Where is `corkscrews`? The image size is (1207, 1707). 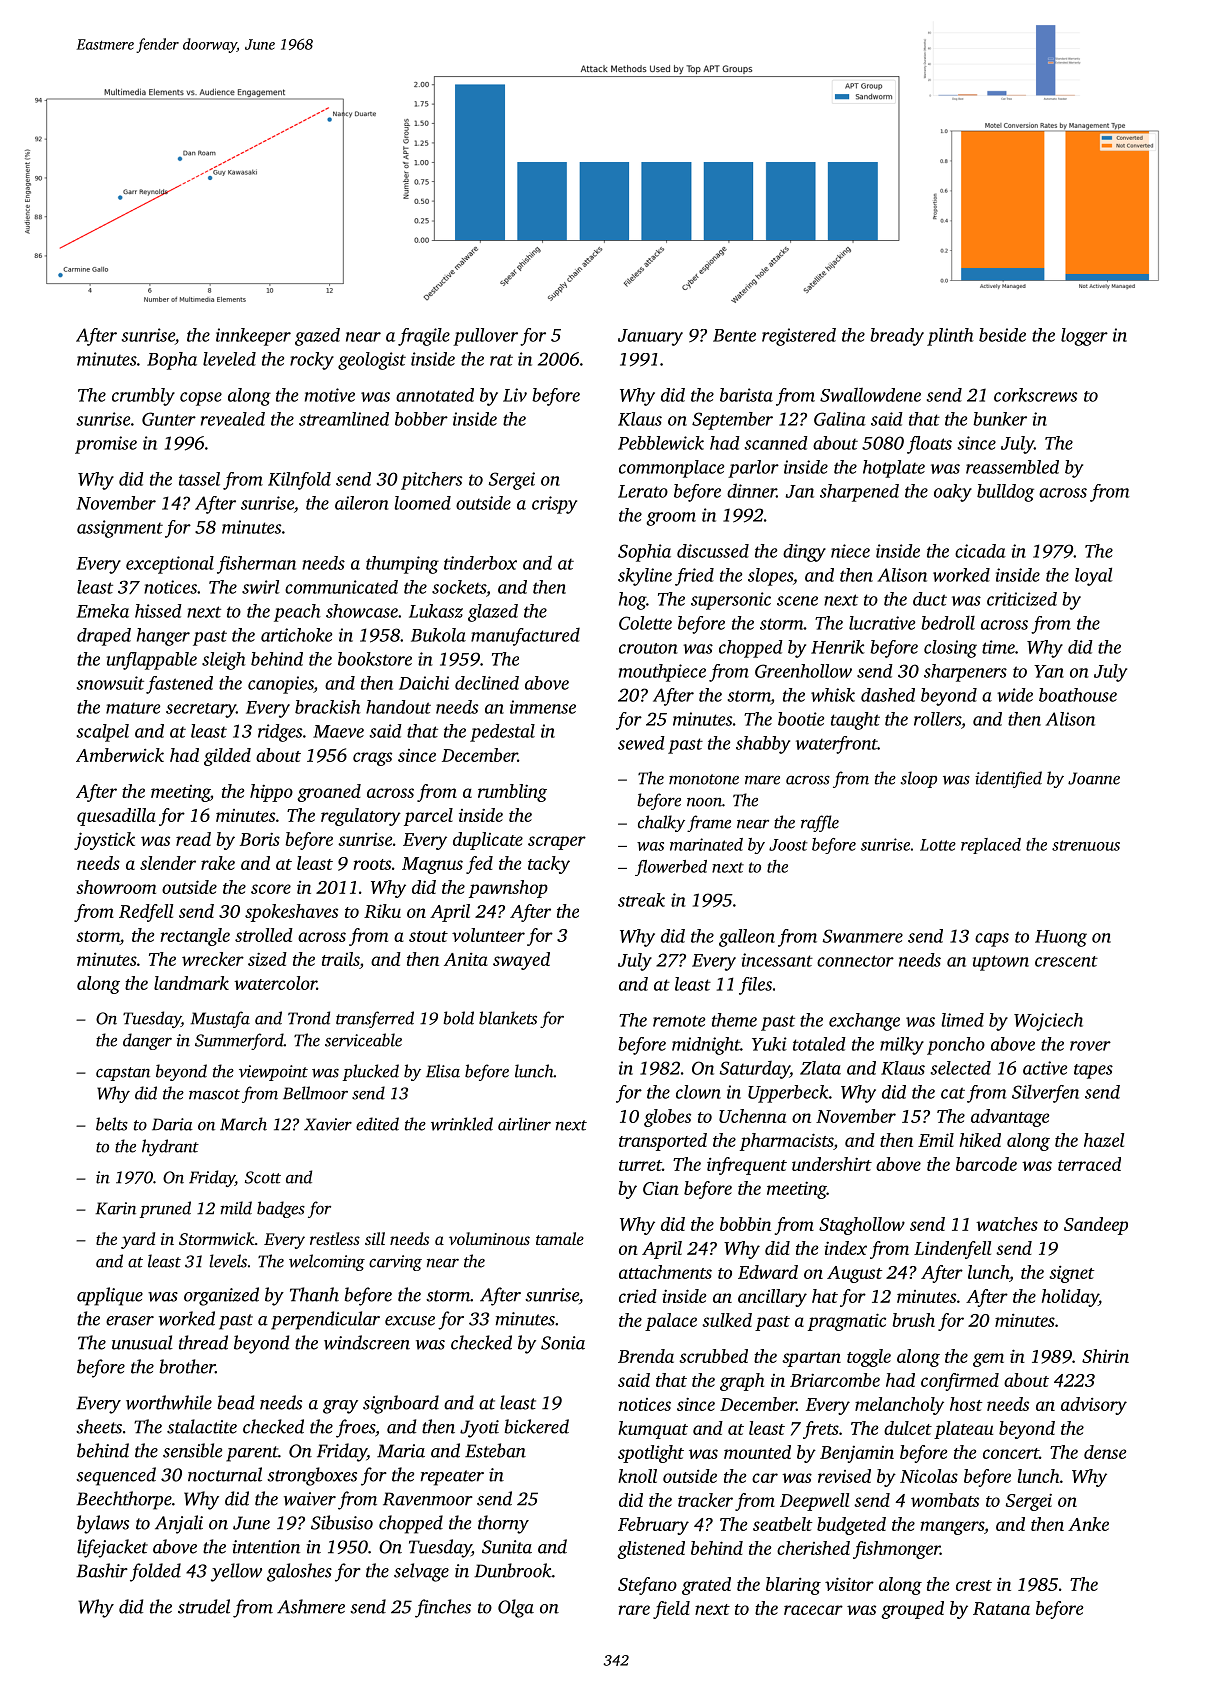
corkscrews is located at coordinates (1035, 395).
